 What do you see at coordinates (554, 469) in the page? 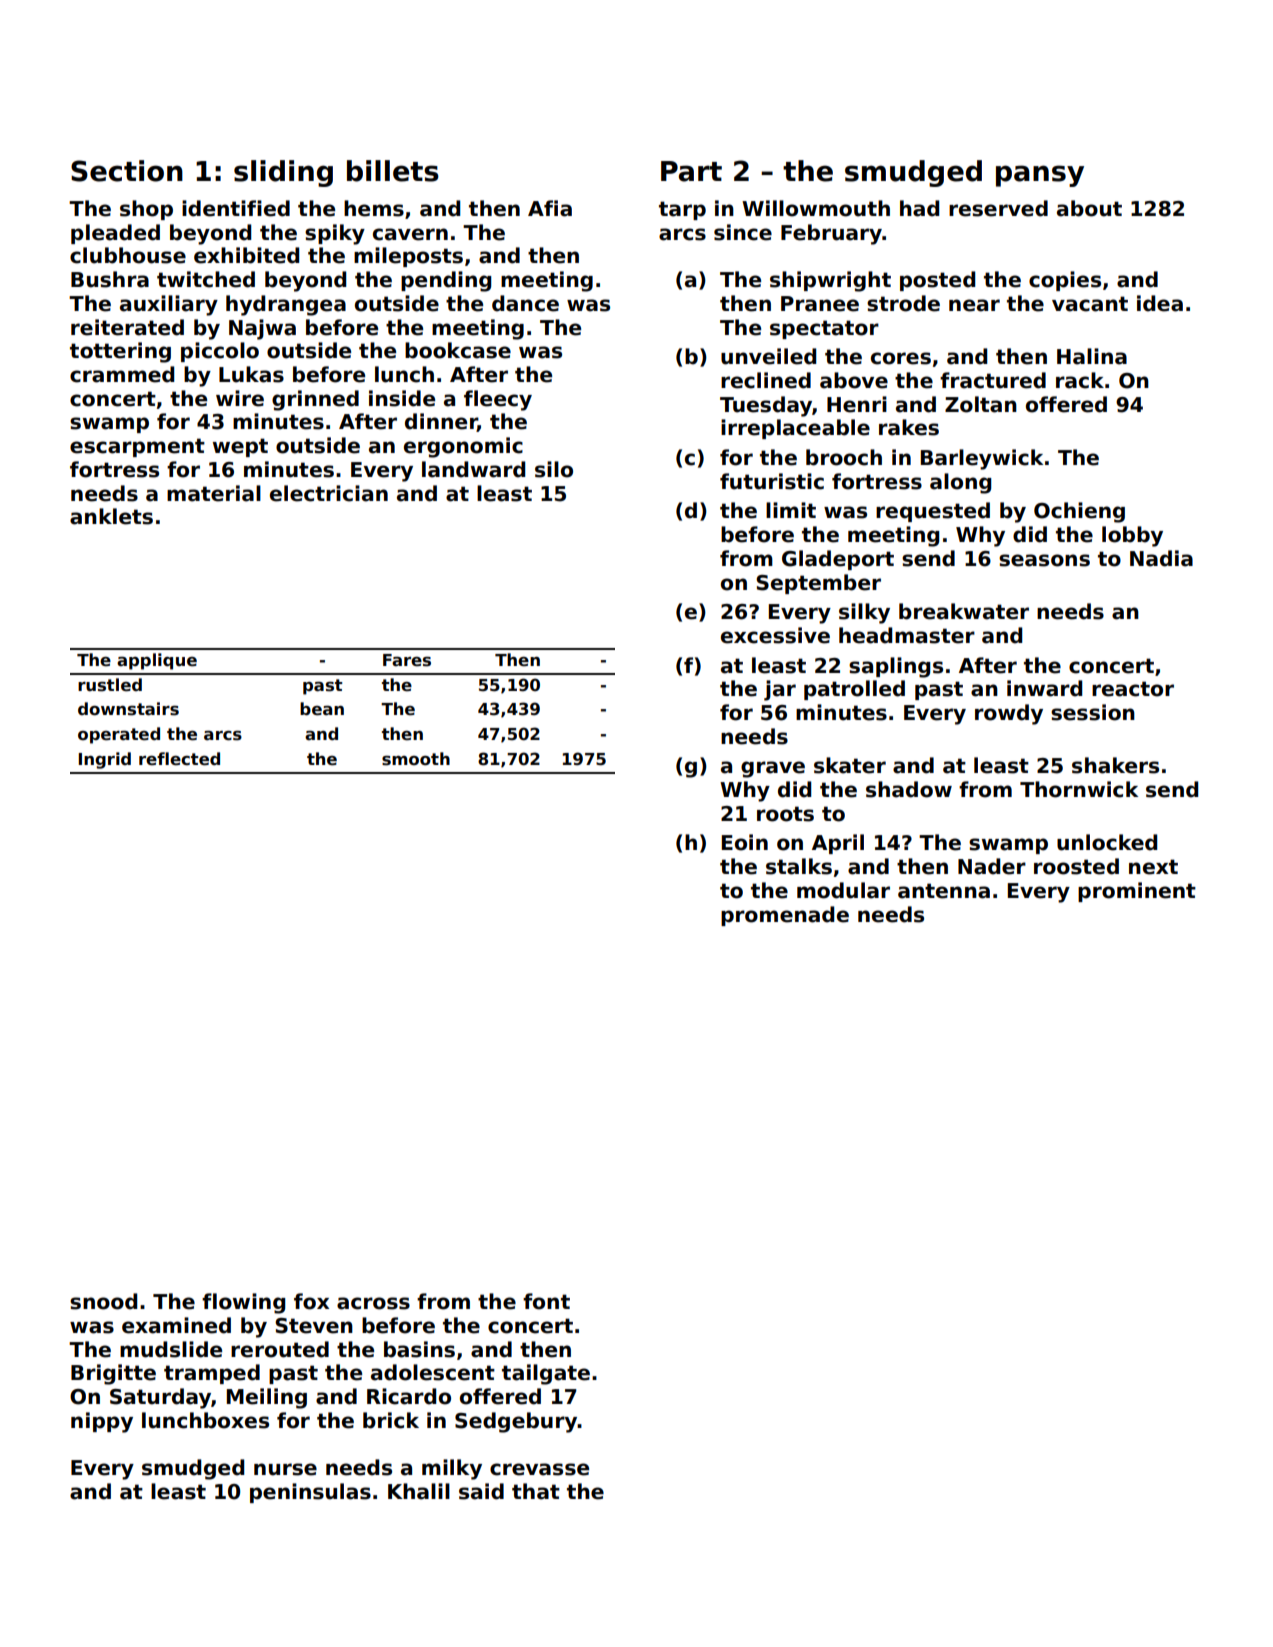
I see `silo` at bounding box center [554, 469].
